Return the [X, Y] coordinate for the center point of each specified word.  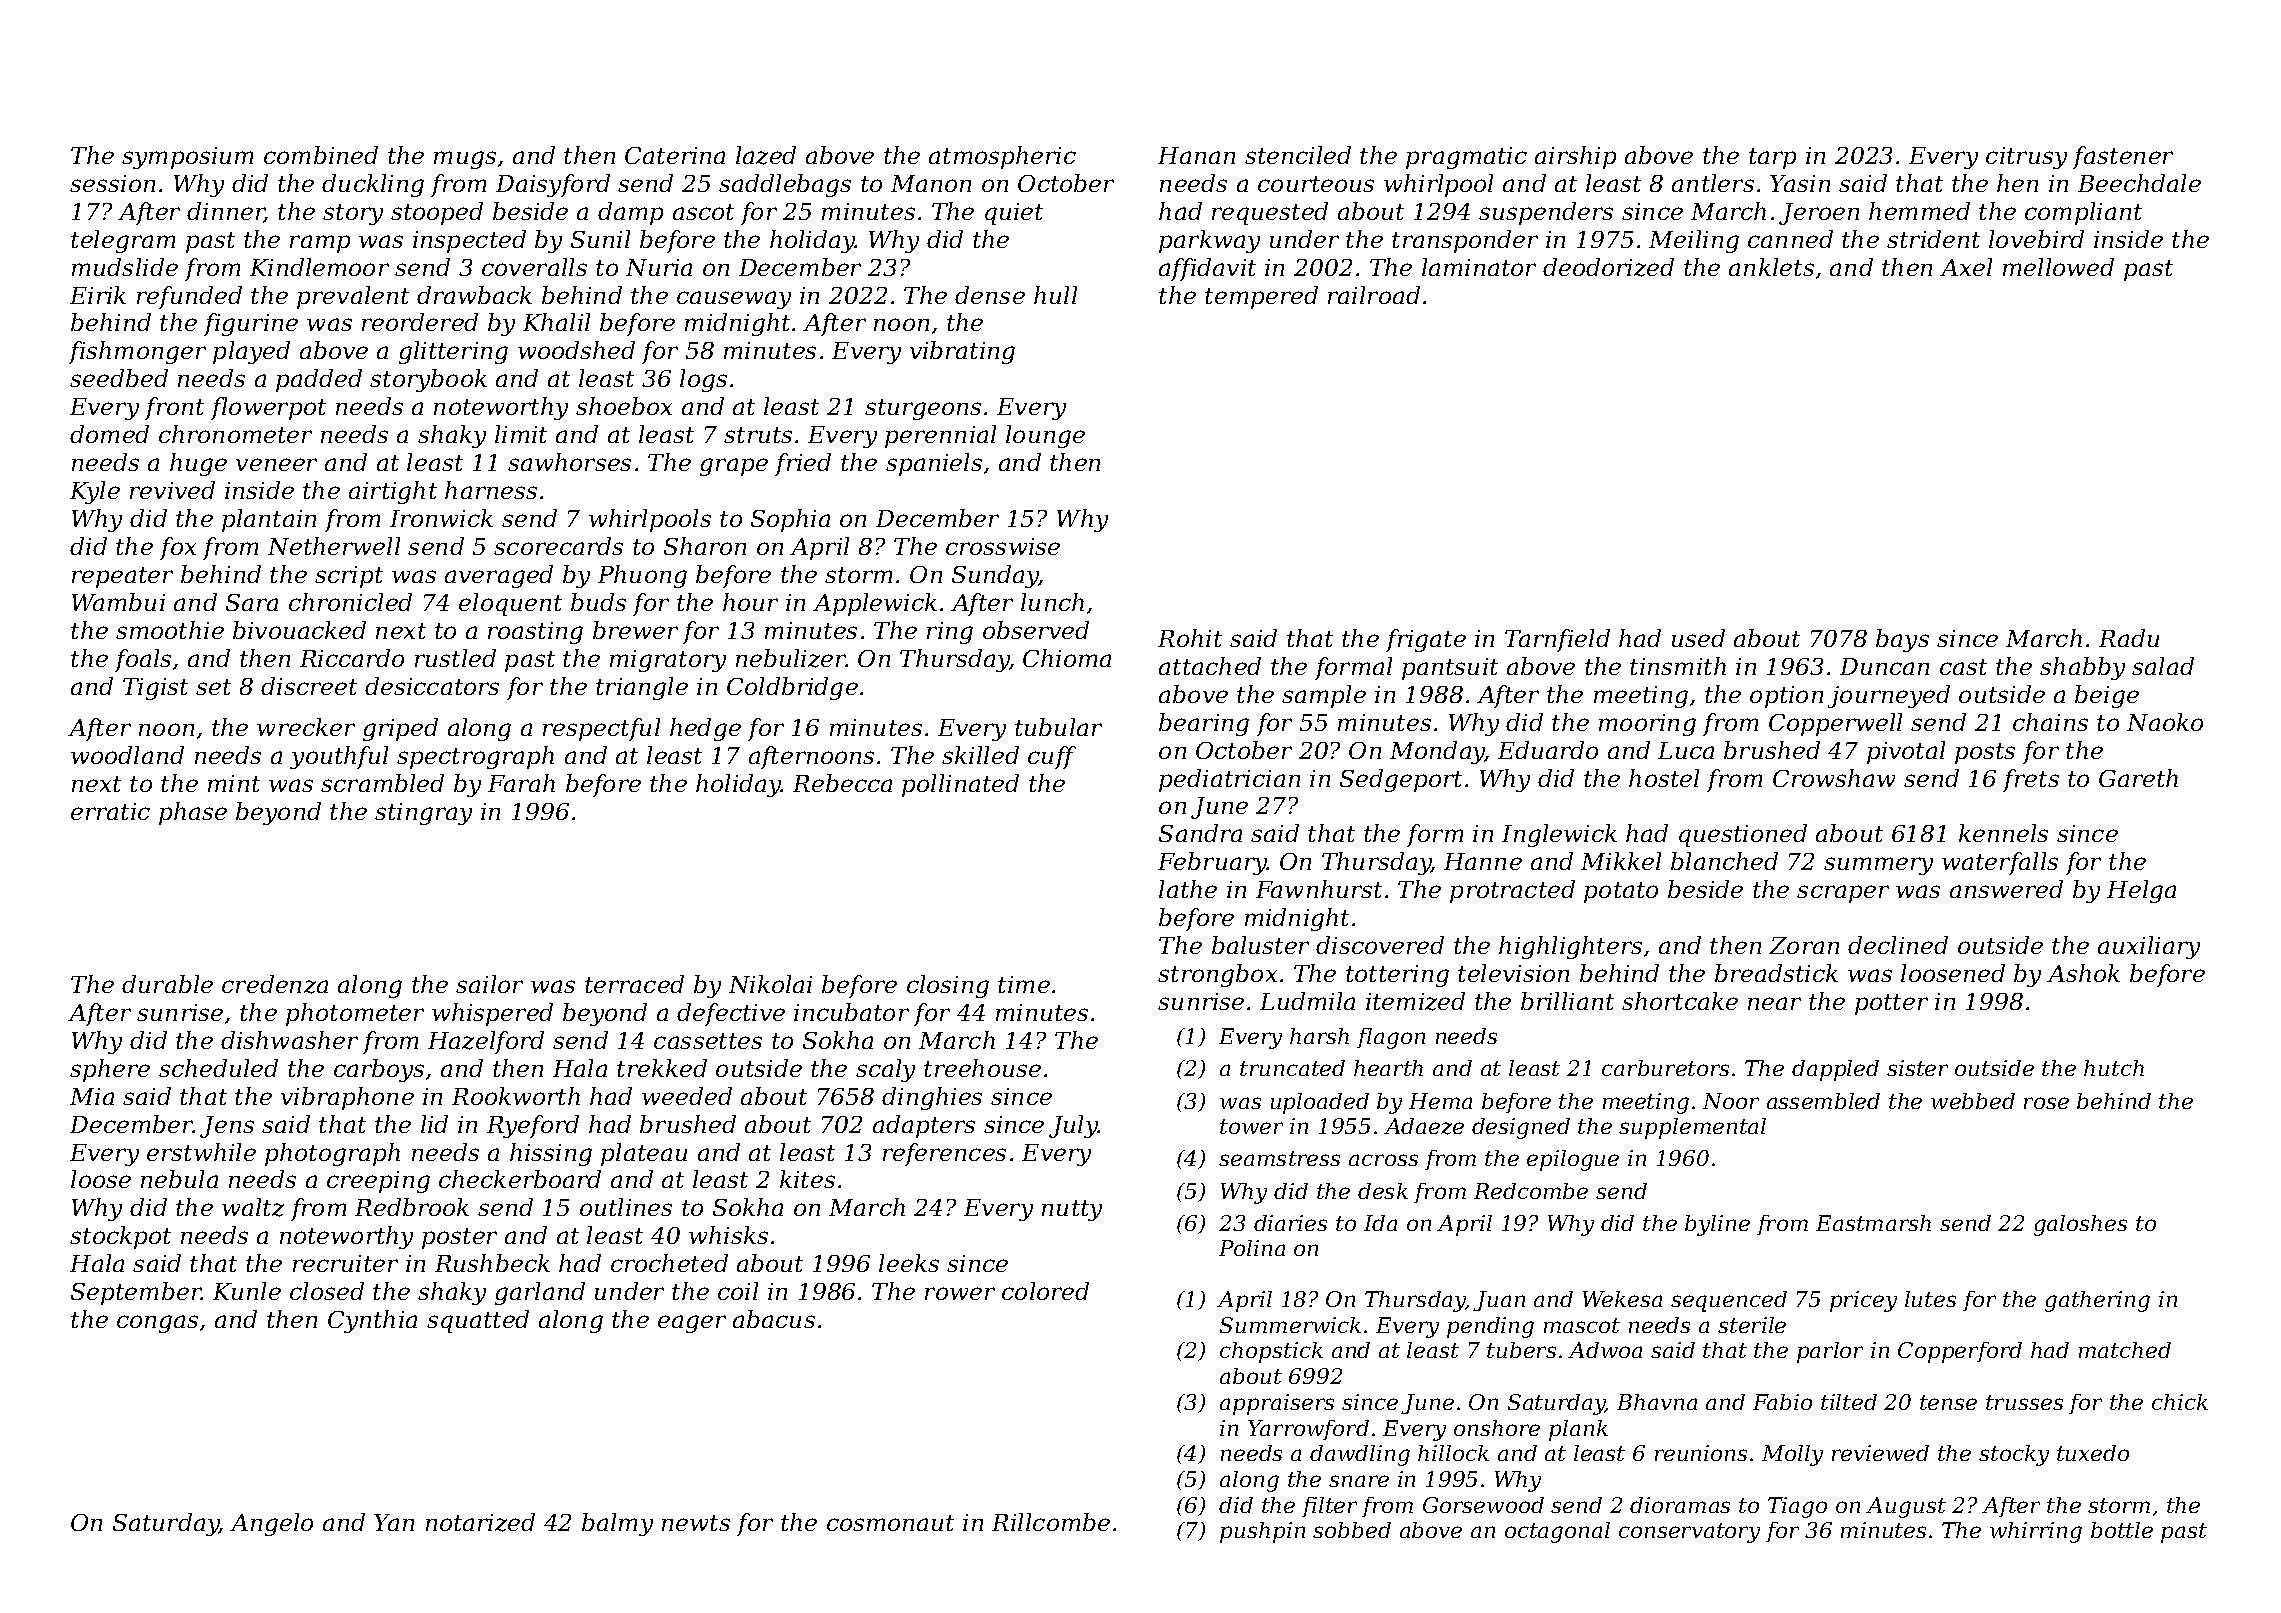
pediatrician [1229, 780]
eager [692, 1324]
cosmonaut [890, 1523]
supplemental [1692, 1128]
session [112, 183]
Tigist [155, 689]
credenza [275, 984]
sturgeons [923, 409]
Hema [1440, 1101]
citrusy [2026, 158]
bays [1902, 640]
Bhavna [1657, 1402]
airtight [393, 492]
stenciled [1298, 155]
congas [157, 1324]
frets [2031, 780]
